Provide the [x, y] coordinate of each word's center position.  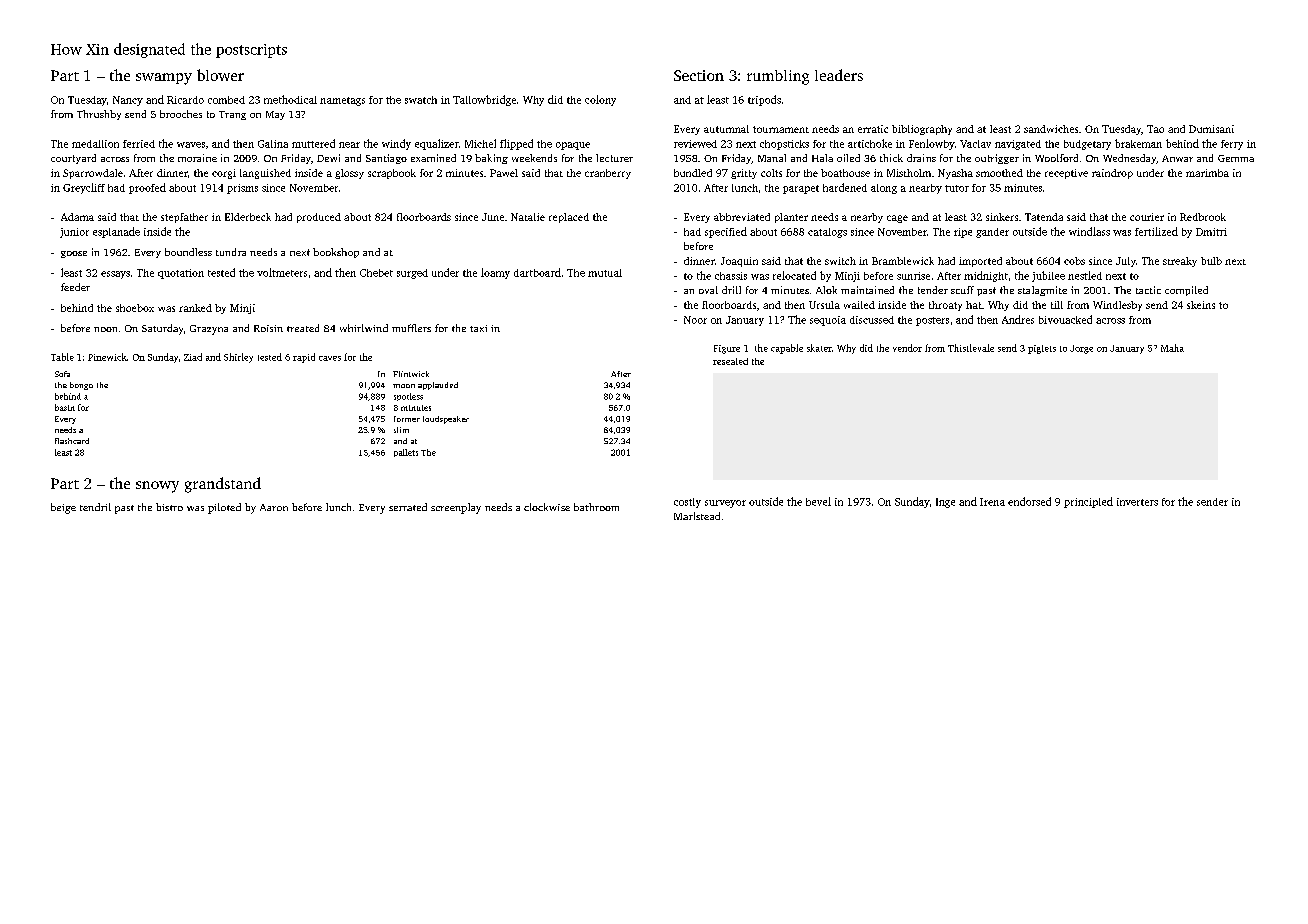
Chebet [376, 273]
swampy [164, 79]
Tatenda [1044, 217]
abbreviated [742, 217]
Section [699, 75]
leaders [839, 75]
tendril [95, 507]
